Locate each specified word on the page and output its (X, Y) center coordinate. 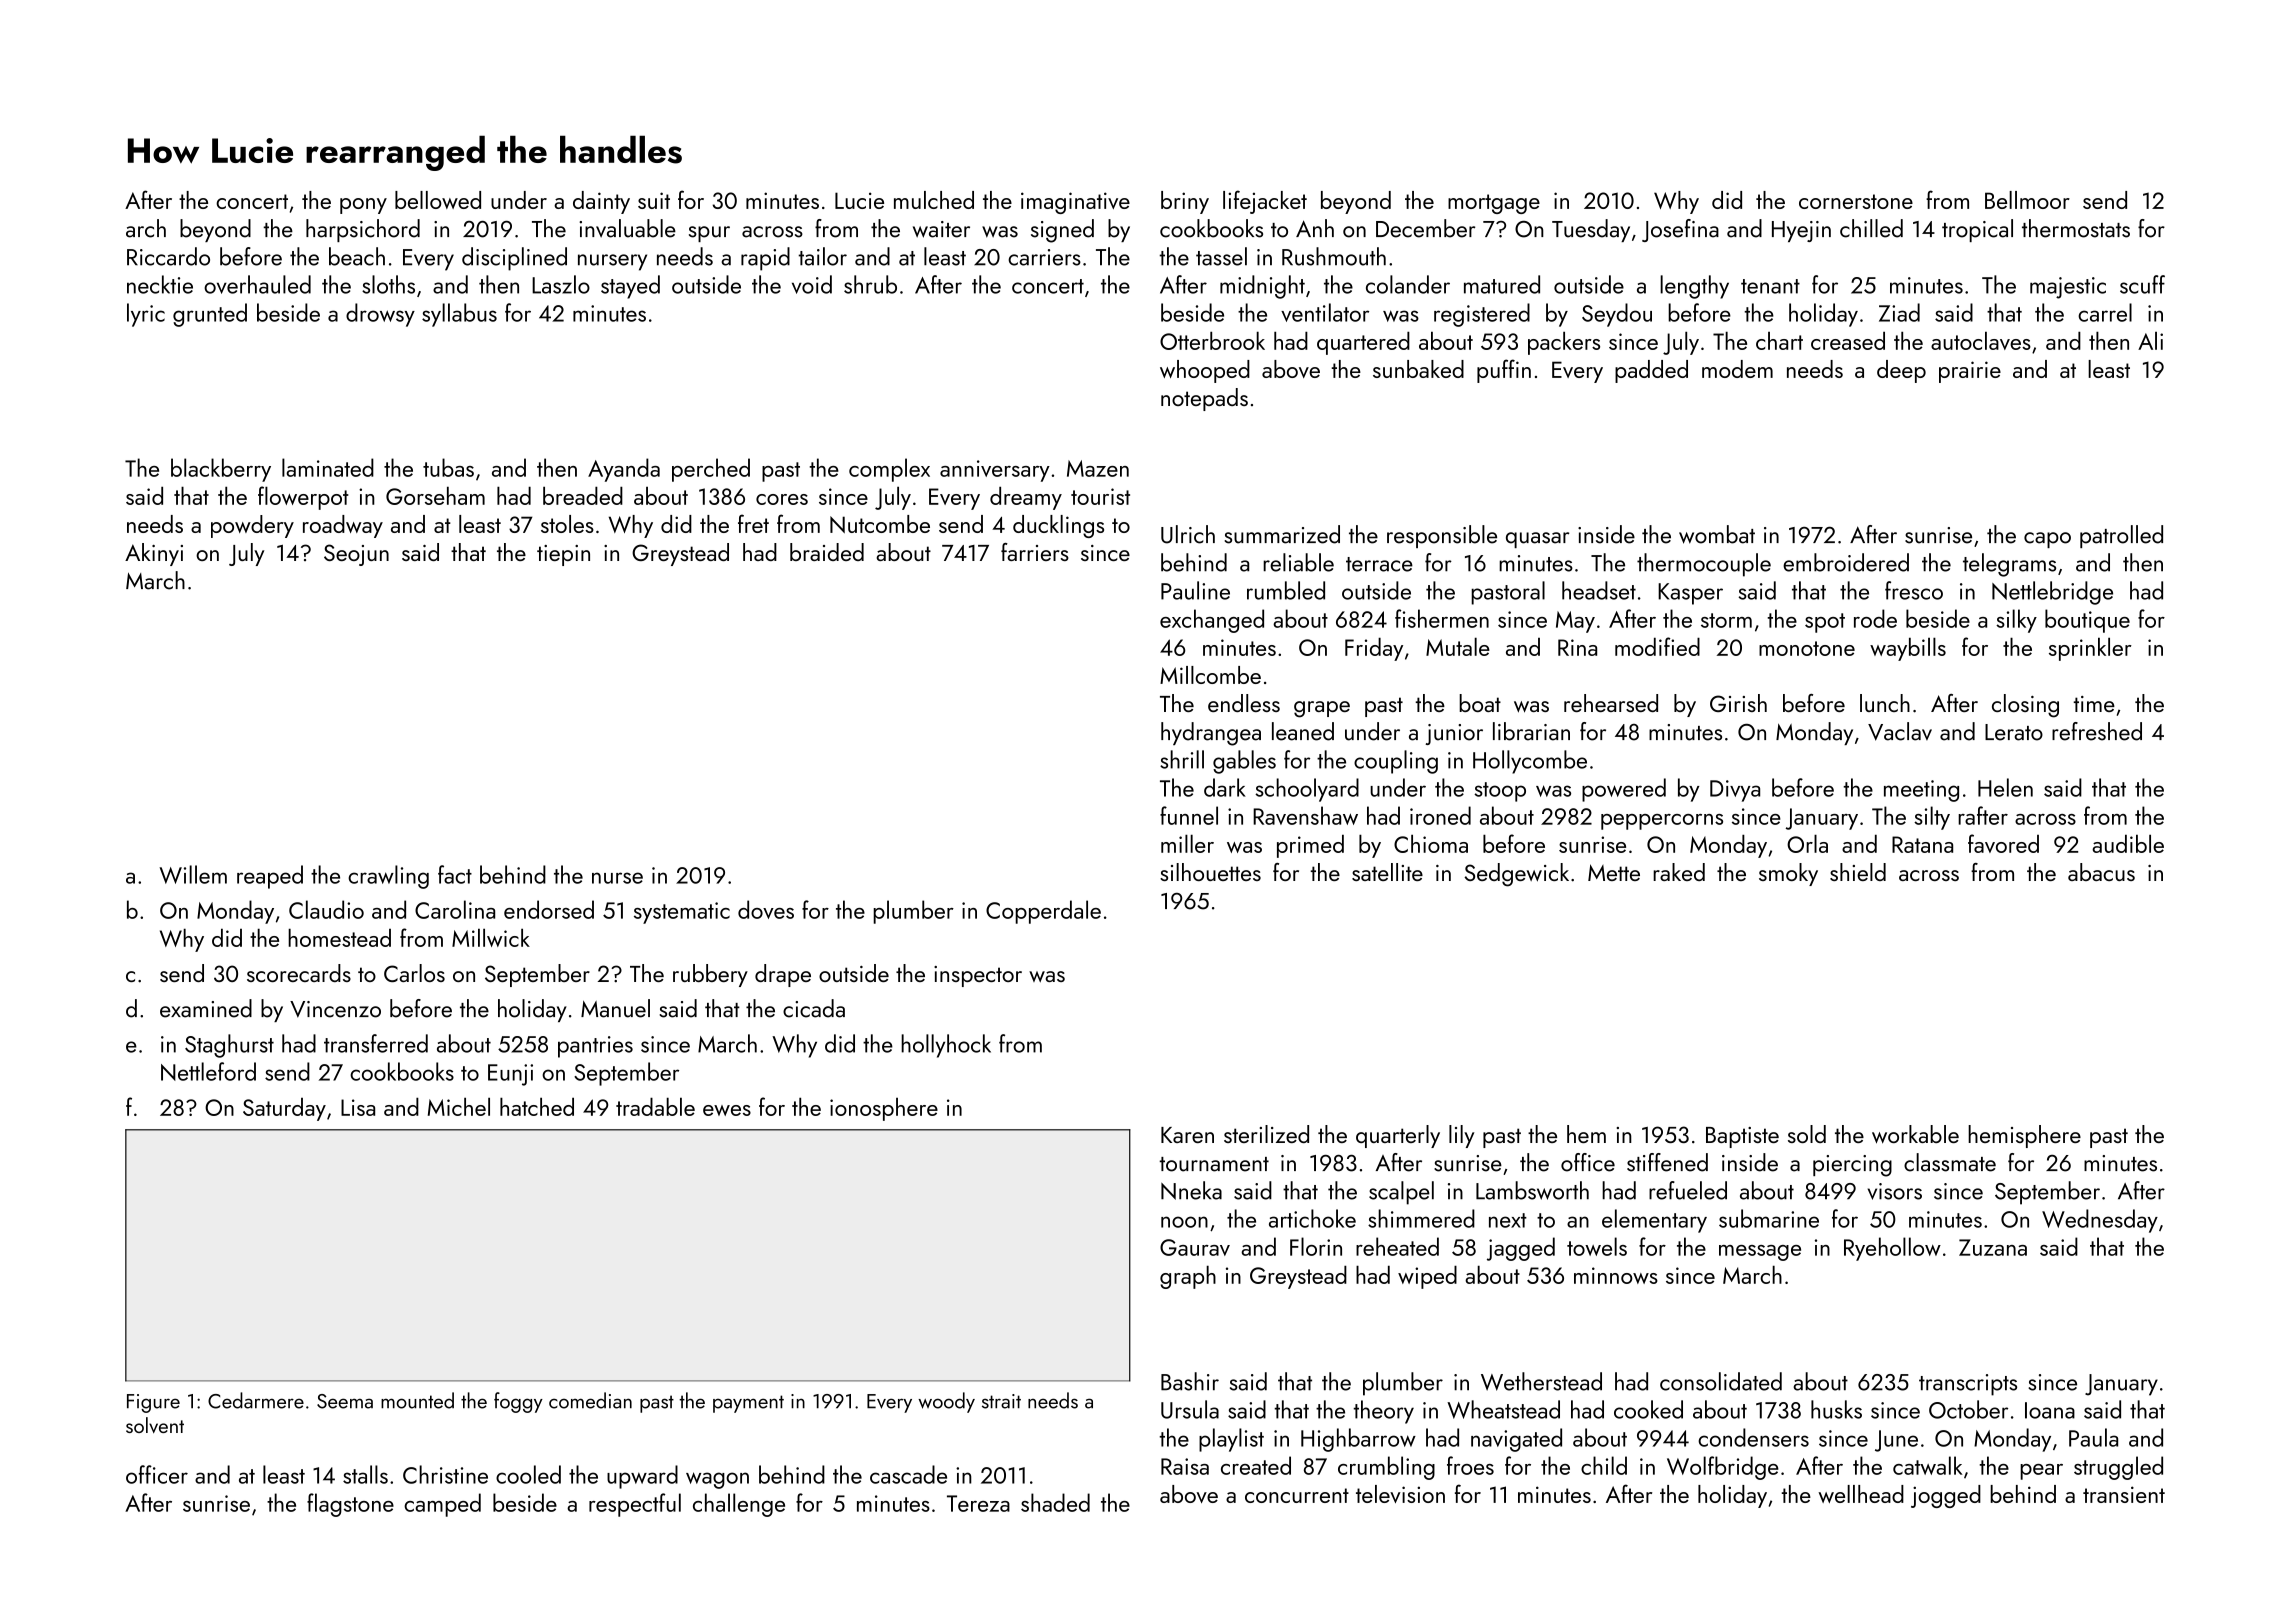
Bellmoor (2027, 200)
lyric (146, 315)
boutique (2087, 621)
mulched (934, 200)
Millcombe (1210, 675)
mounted (417, 1400)
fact (455, 874)
